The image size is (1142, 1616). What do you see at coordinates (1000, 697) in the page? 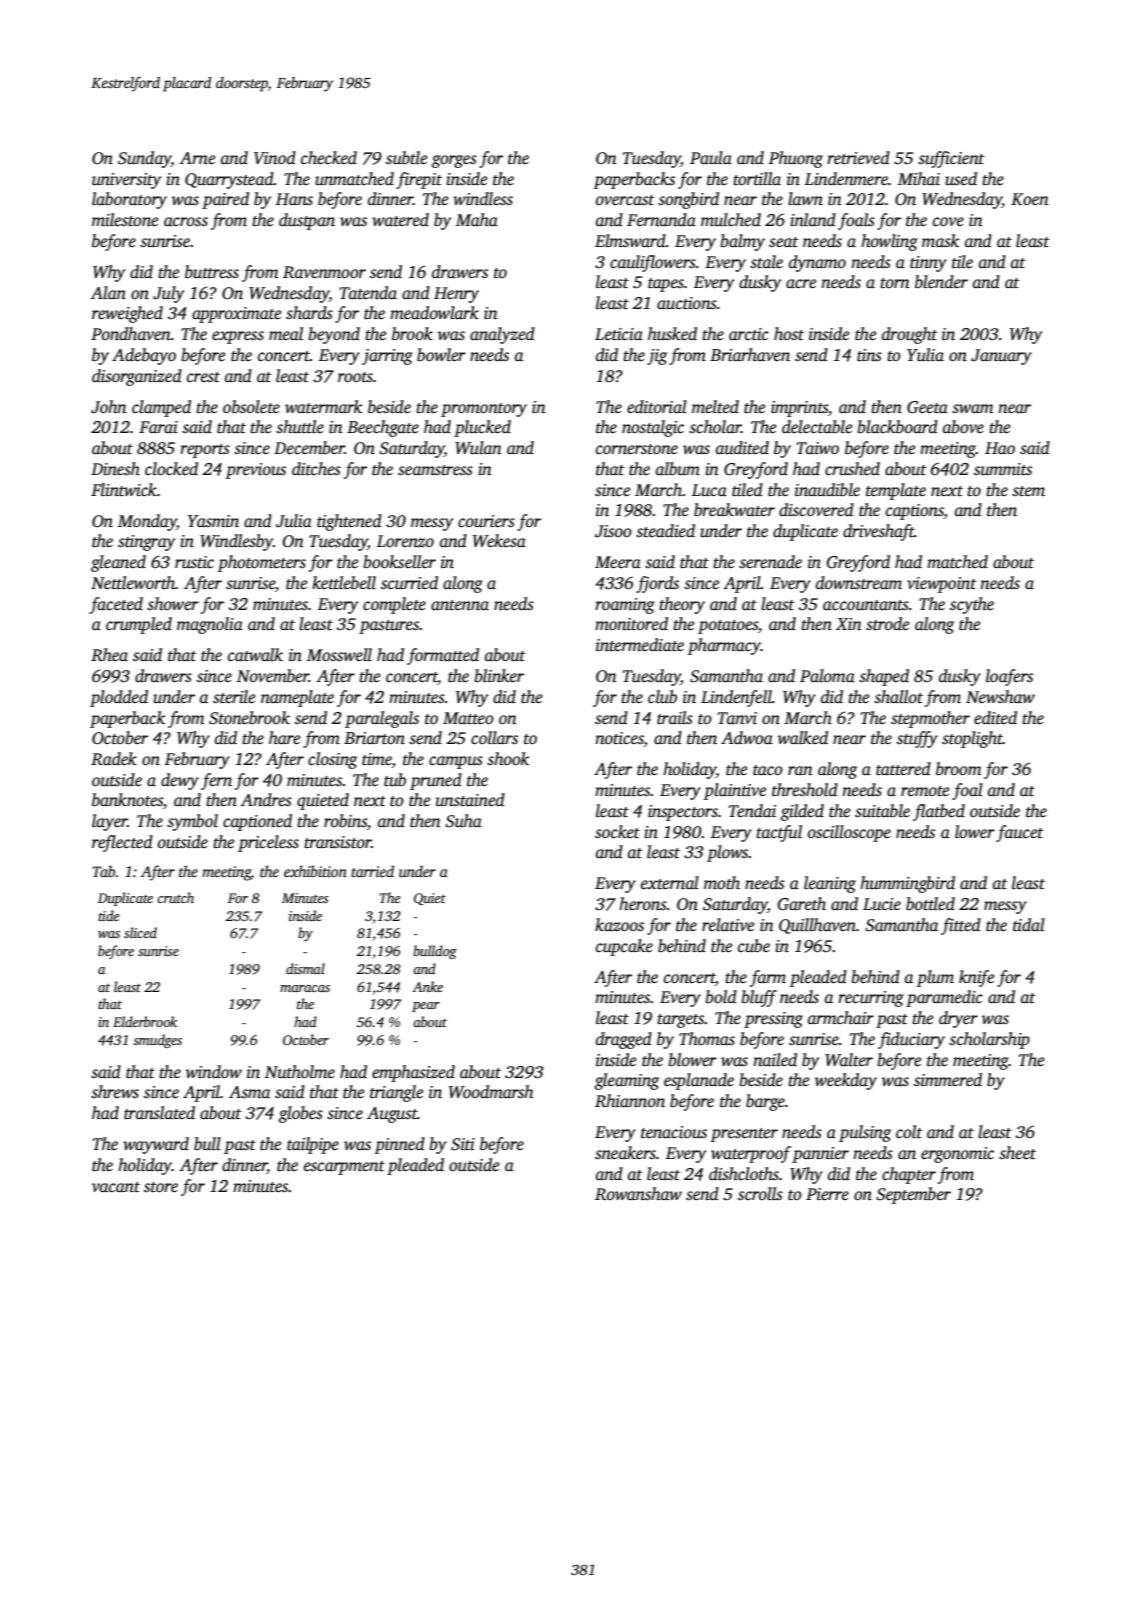
I see `Newshaw` at bounding box center [1000, 697].
